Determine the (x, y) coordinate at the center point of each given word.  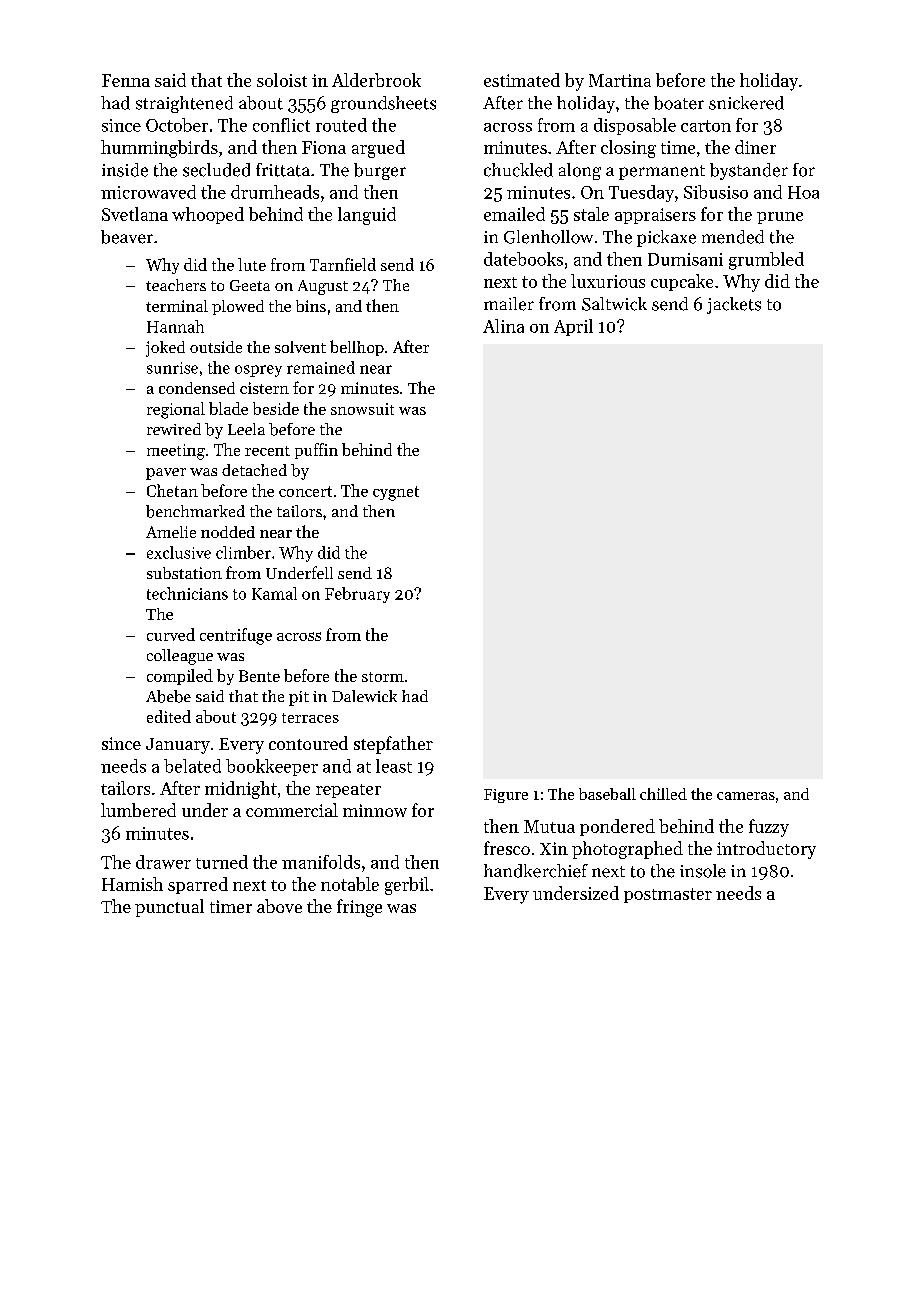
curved (171, 634)
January (178, 746)
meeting (176, 452)
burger (380, 171)
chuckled (518, 170)
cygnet (396, 493)
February (357, 595)
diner (755, 147)
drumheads (275, 192)
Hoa (803, 192)
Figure (506, 796)
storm (383, 677)
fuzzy (769, 828)
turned (222, 862)
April (573, 327)
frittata (283, 170)
